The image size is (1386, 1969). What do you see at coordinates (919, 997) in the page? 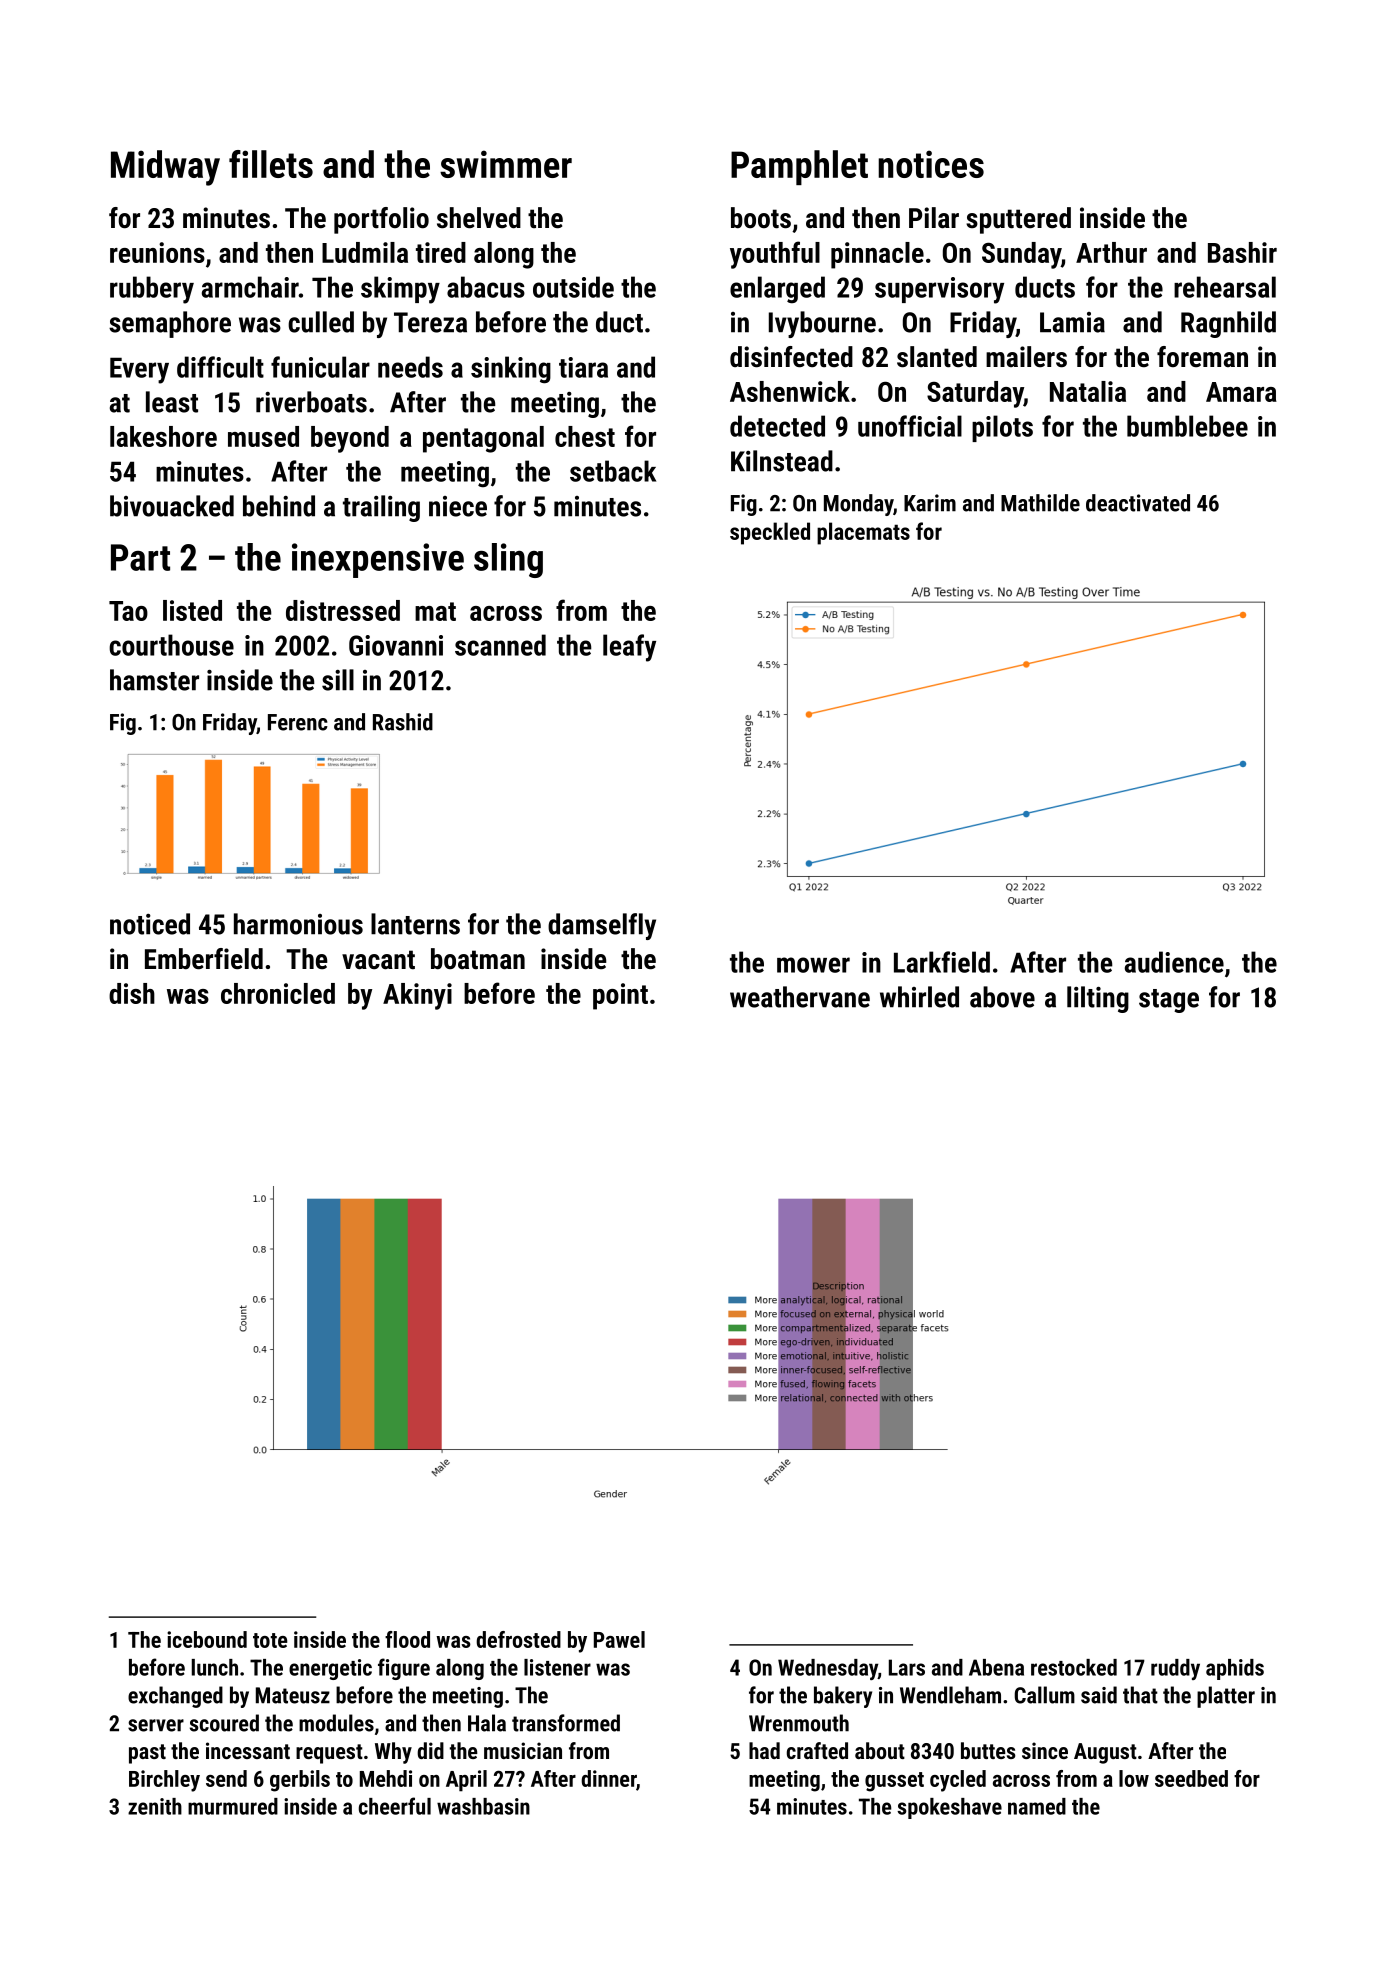
I see `whirled` at bounding box center [919, 997].
